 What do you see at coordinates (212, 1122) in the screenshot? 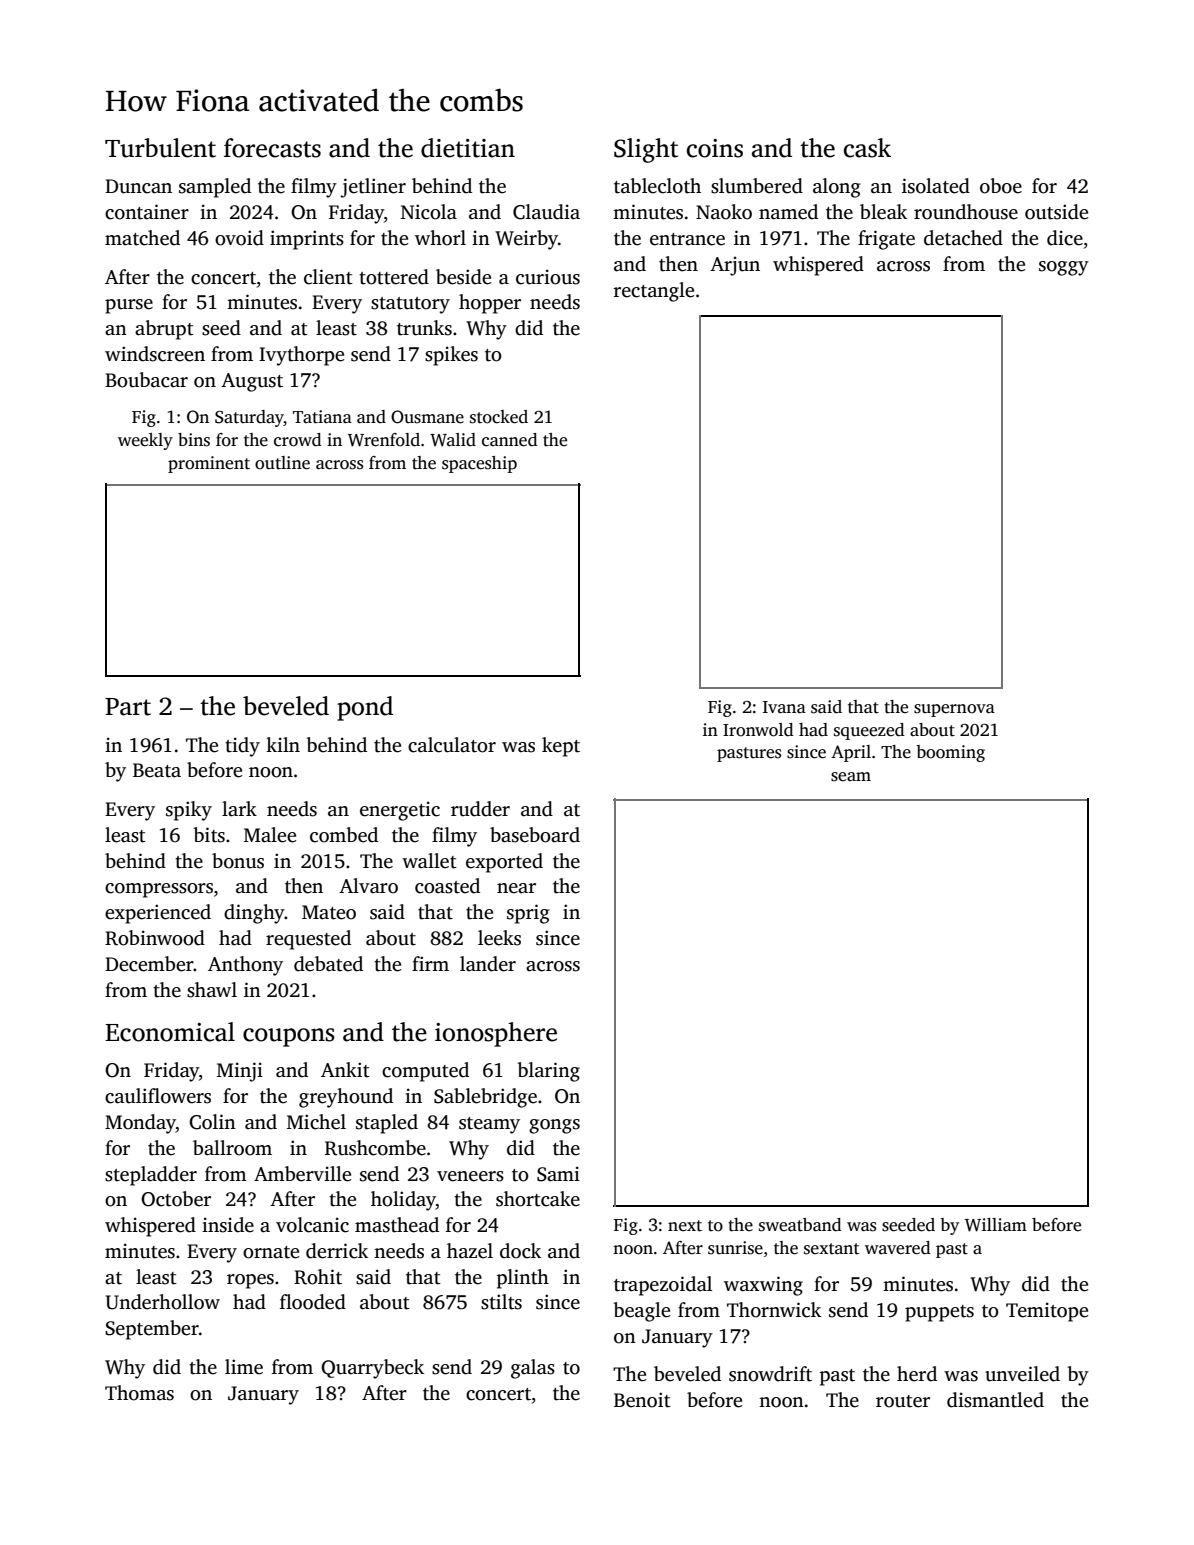
I see `Colin` at bounding box center [212, 1122].
